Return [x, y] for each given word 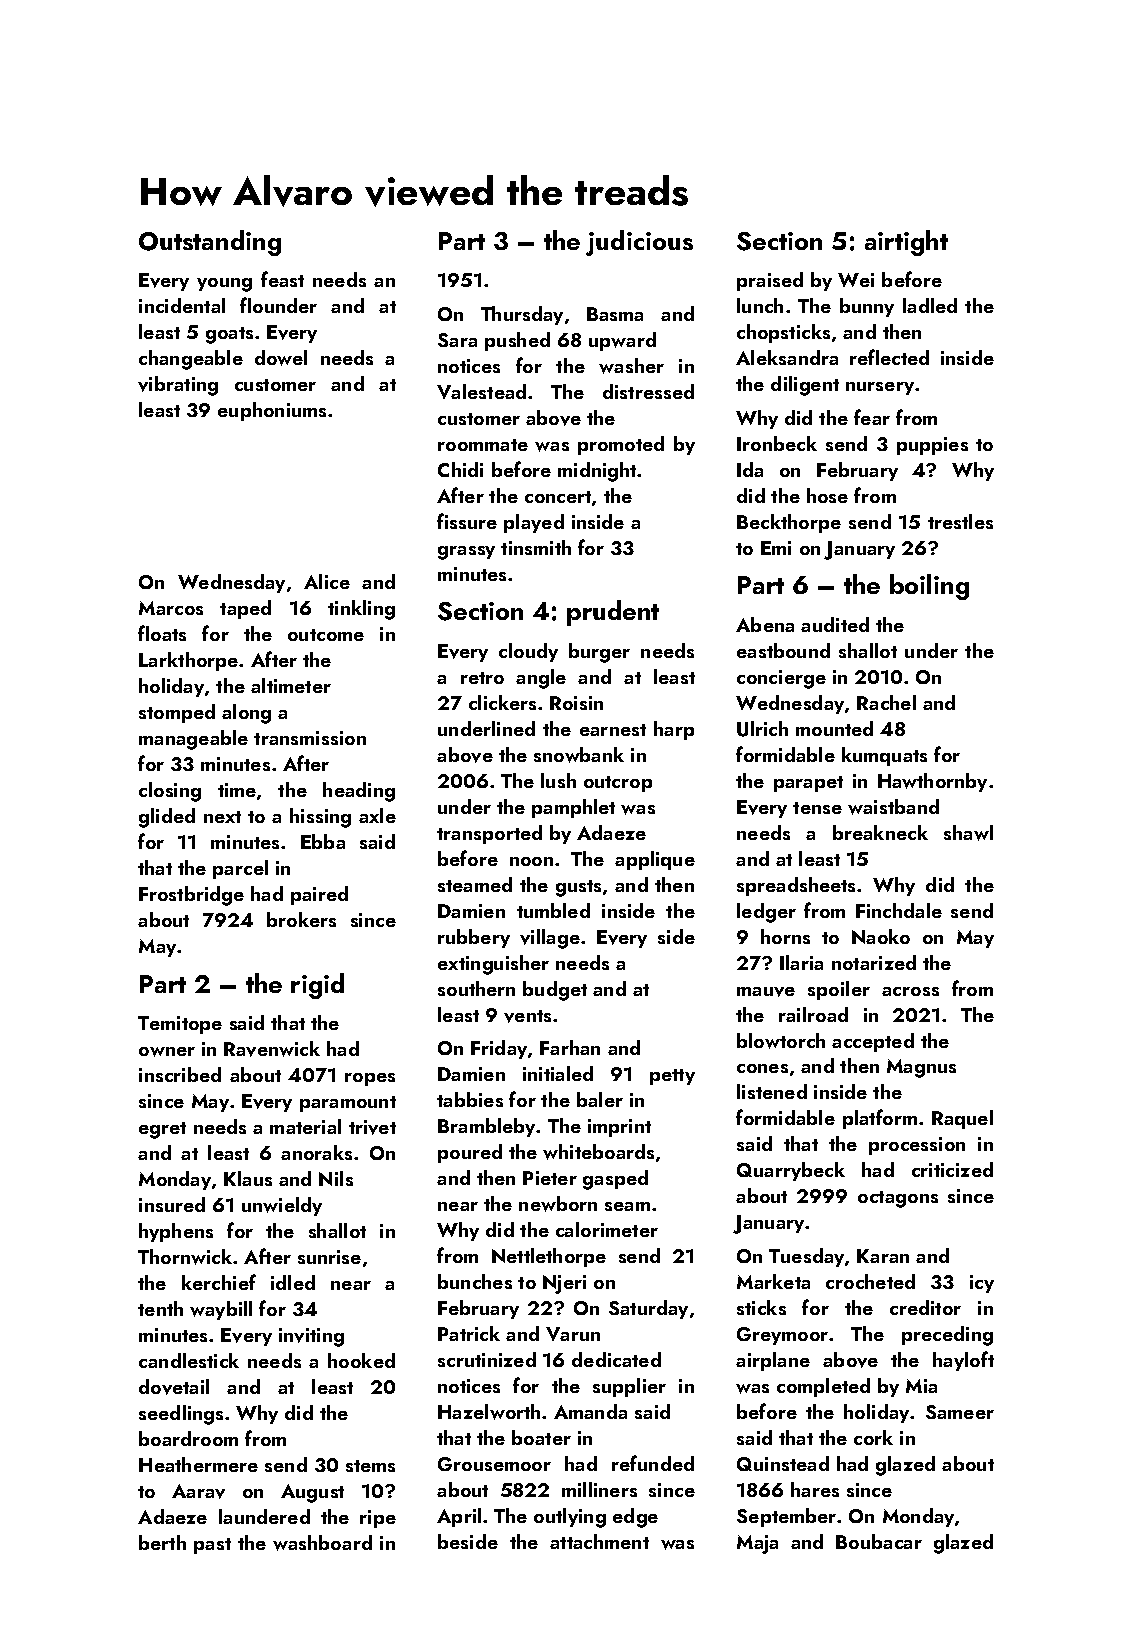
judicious [639, 243]
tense [817, 808]
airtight [906, 243]
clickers [502, 702]
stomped [177, 713]
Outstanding [210, 243]
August [312, 1493]
